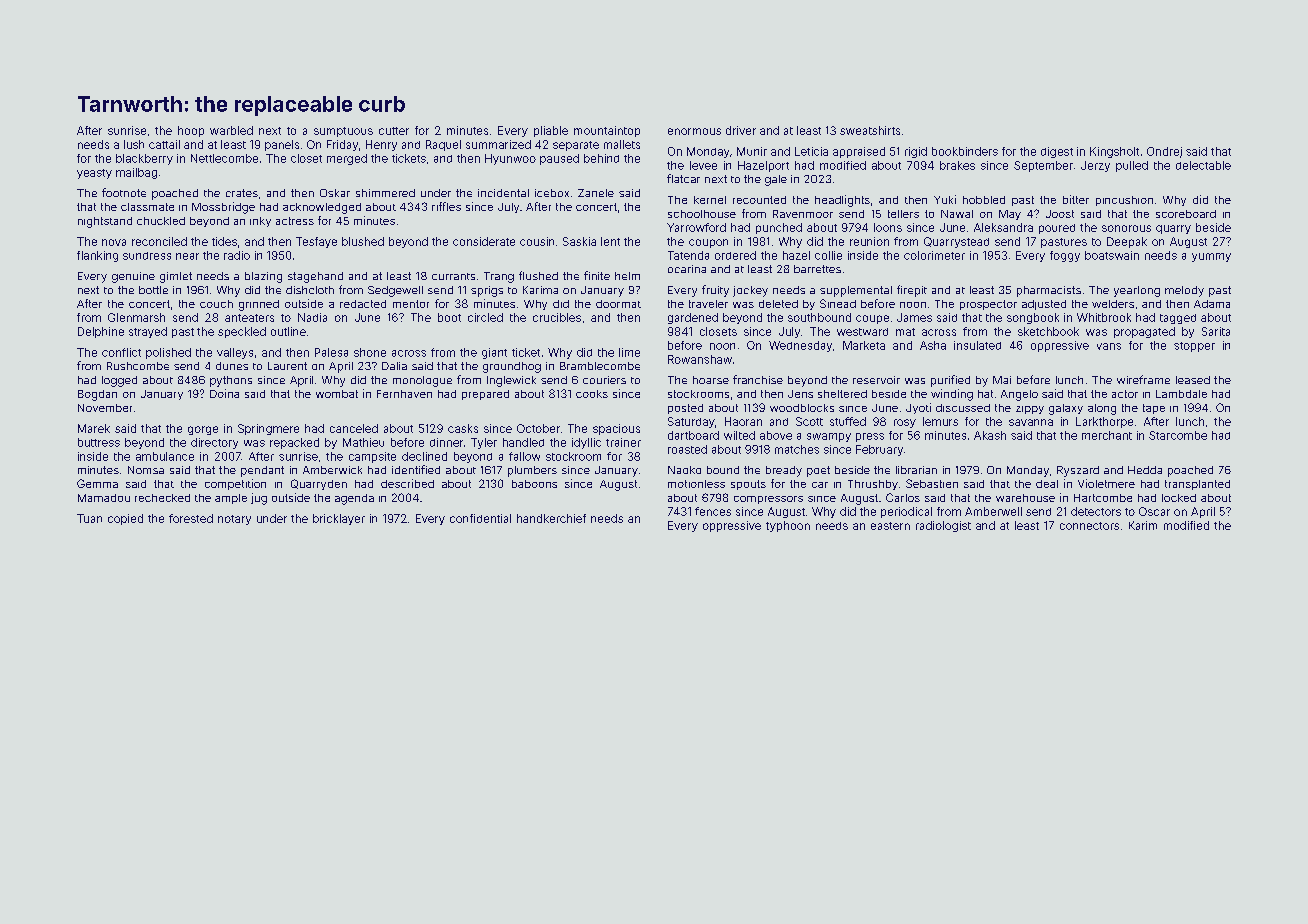  Describe the element at coordinates (138, 366) in the document. I see `Rushcombe` at that location.
